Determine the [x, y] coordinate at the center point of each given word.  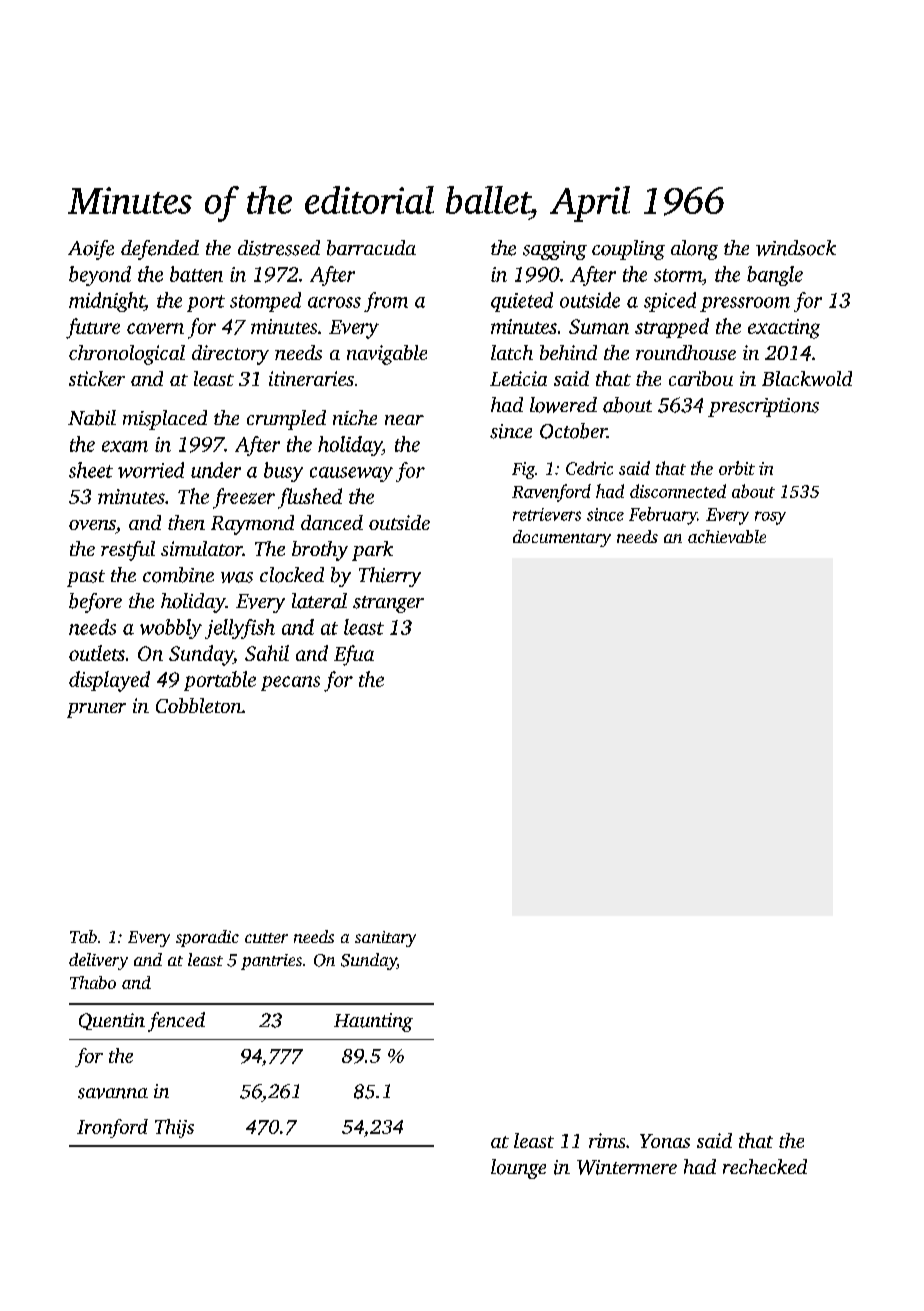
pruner [96, 710]
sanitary [385, 939]
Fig [523, 470]
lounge [518, 1169]
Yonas [665, 1141]
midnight [106, 302]
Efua [354, 655]
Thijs [174, 1128]
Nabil [92, 418]
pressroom [745, 304]
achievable [727, 536]
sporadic [207, 938]
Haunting [373, 1022]
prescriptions [763, 407]
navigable [387, 355]
